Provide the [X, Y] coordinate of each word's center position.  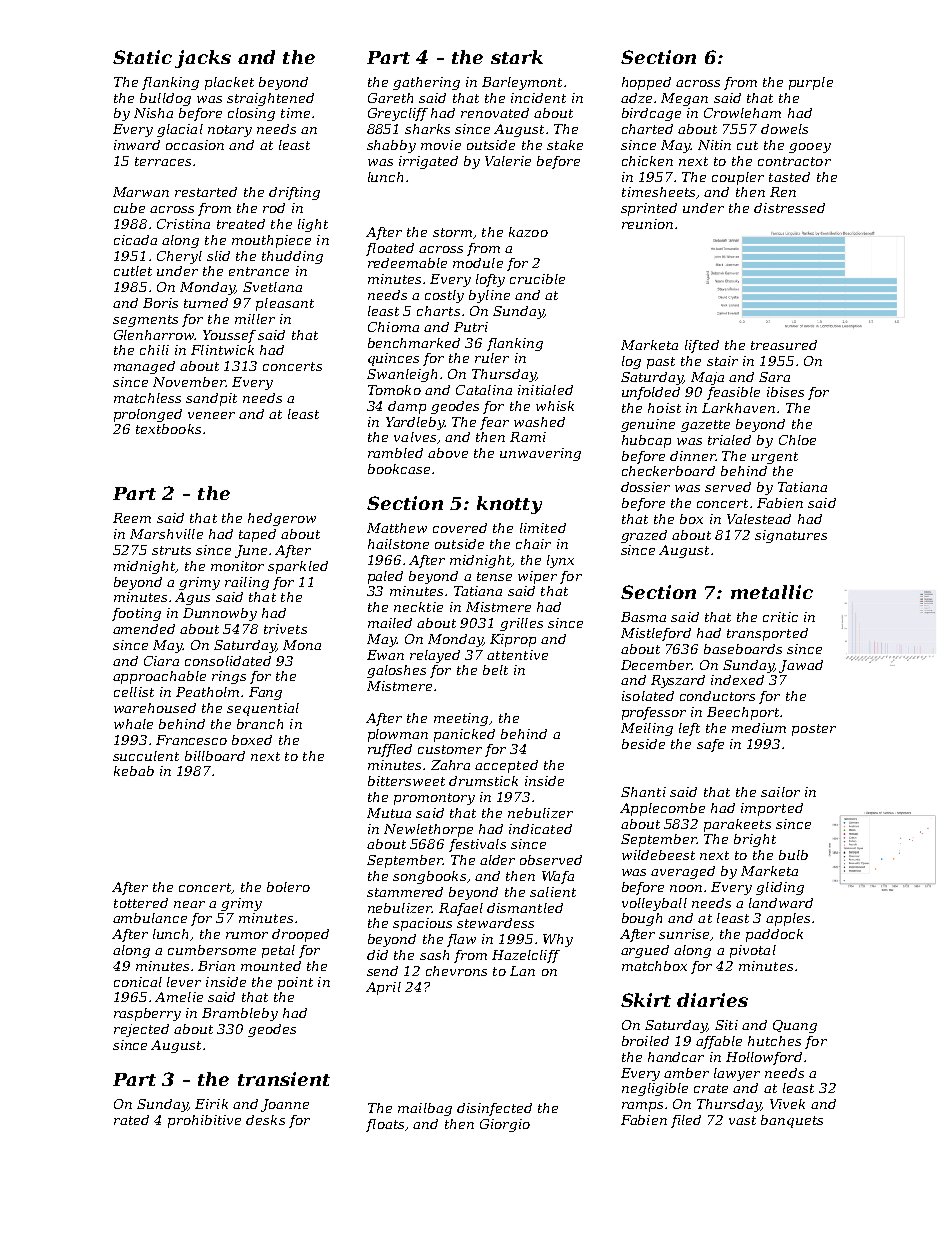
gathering [426, 83]
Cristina [183, 224]
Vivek [787, 1104]
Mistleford [656, 634]
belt [495, 670]
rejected [141, 1030]
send [382, 971]
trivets [285, 629]
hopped [646, 83]
